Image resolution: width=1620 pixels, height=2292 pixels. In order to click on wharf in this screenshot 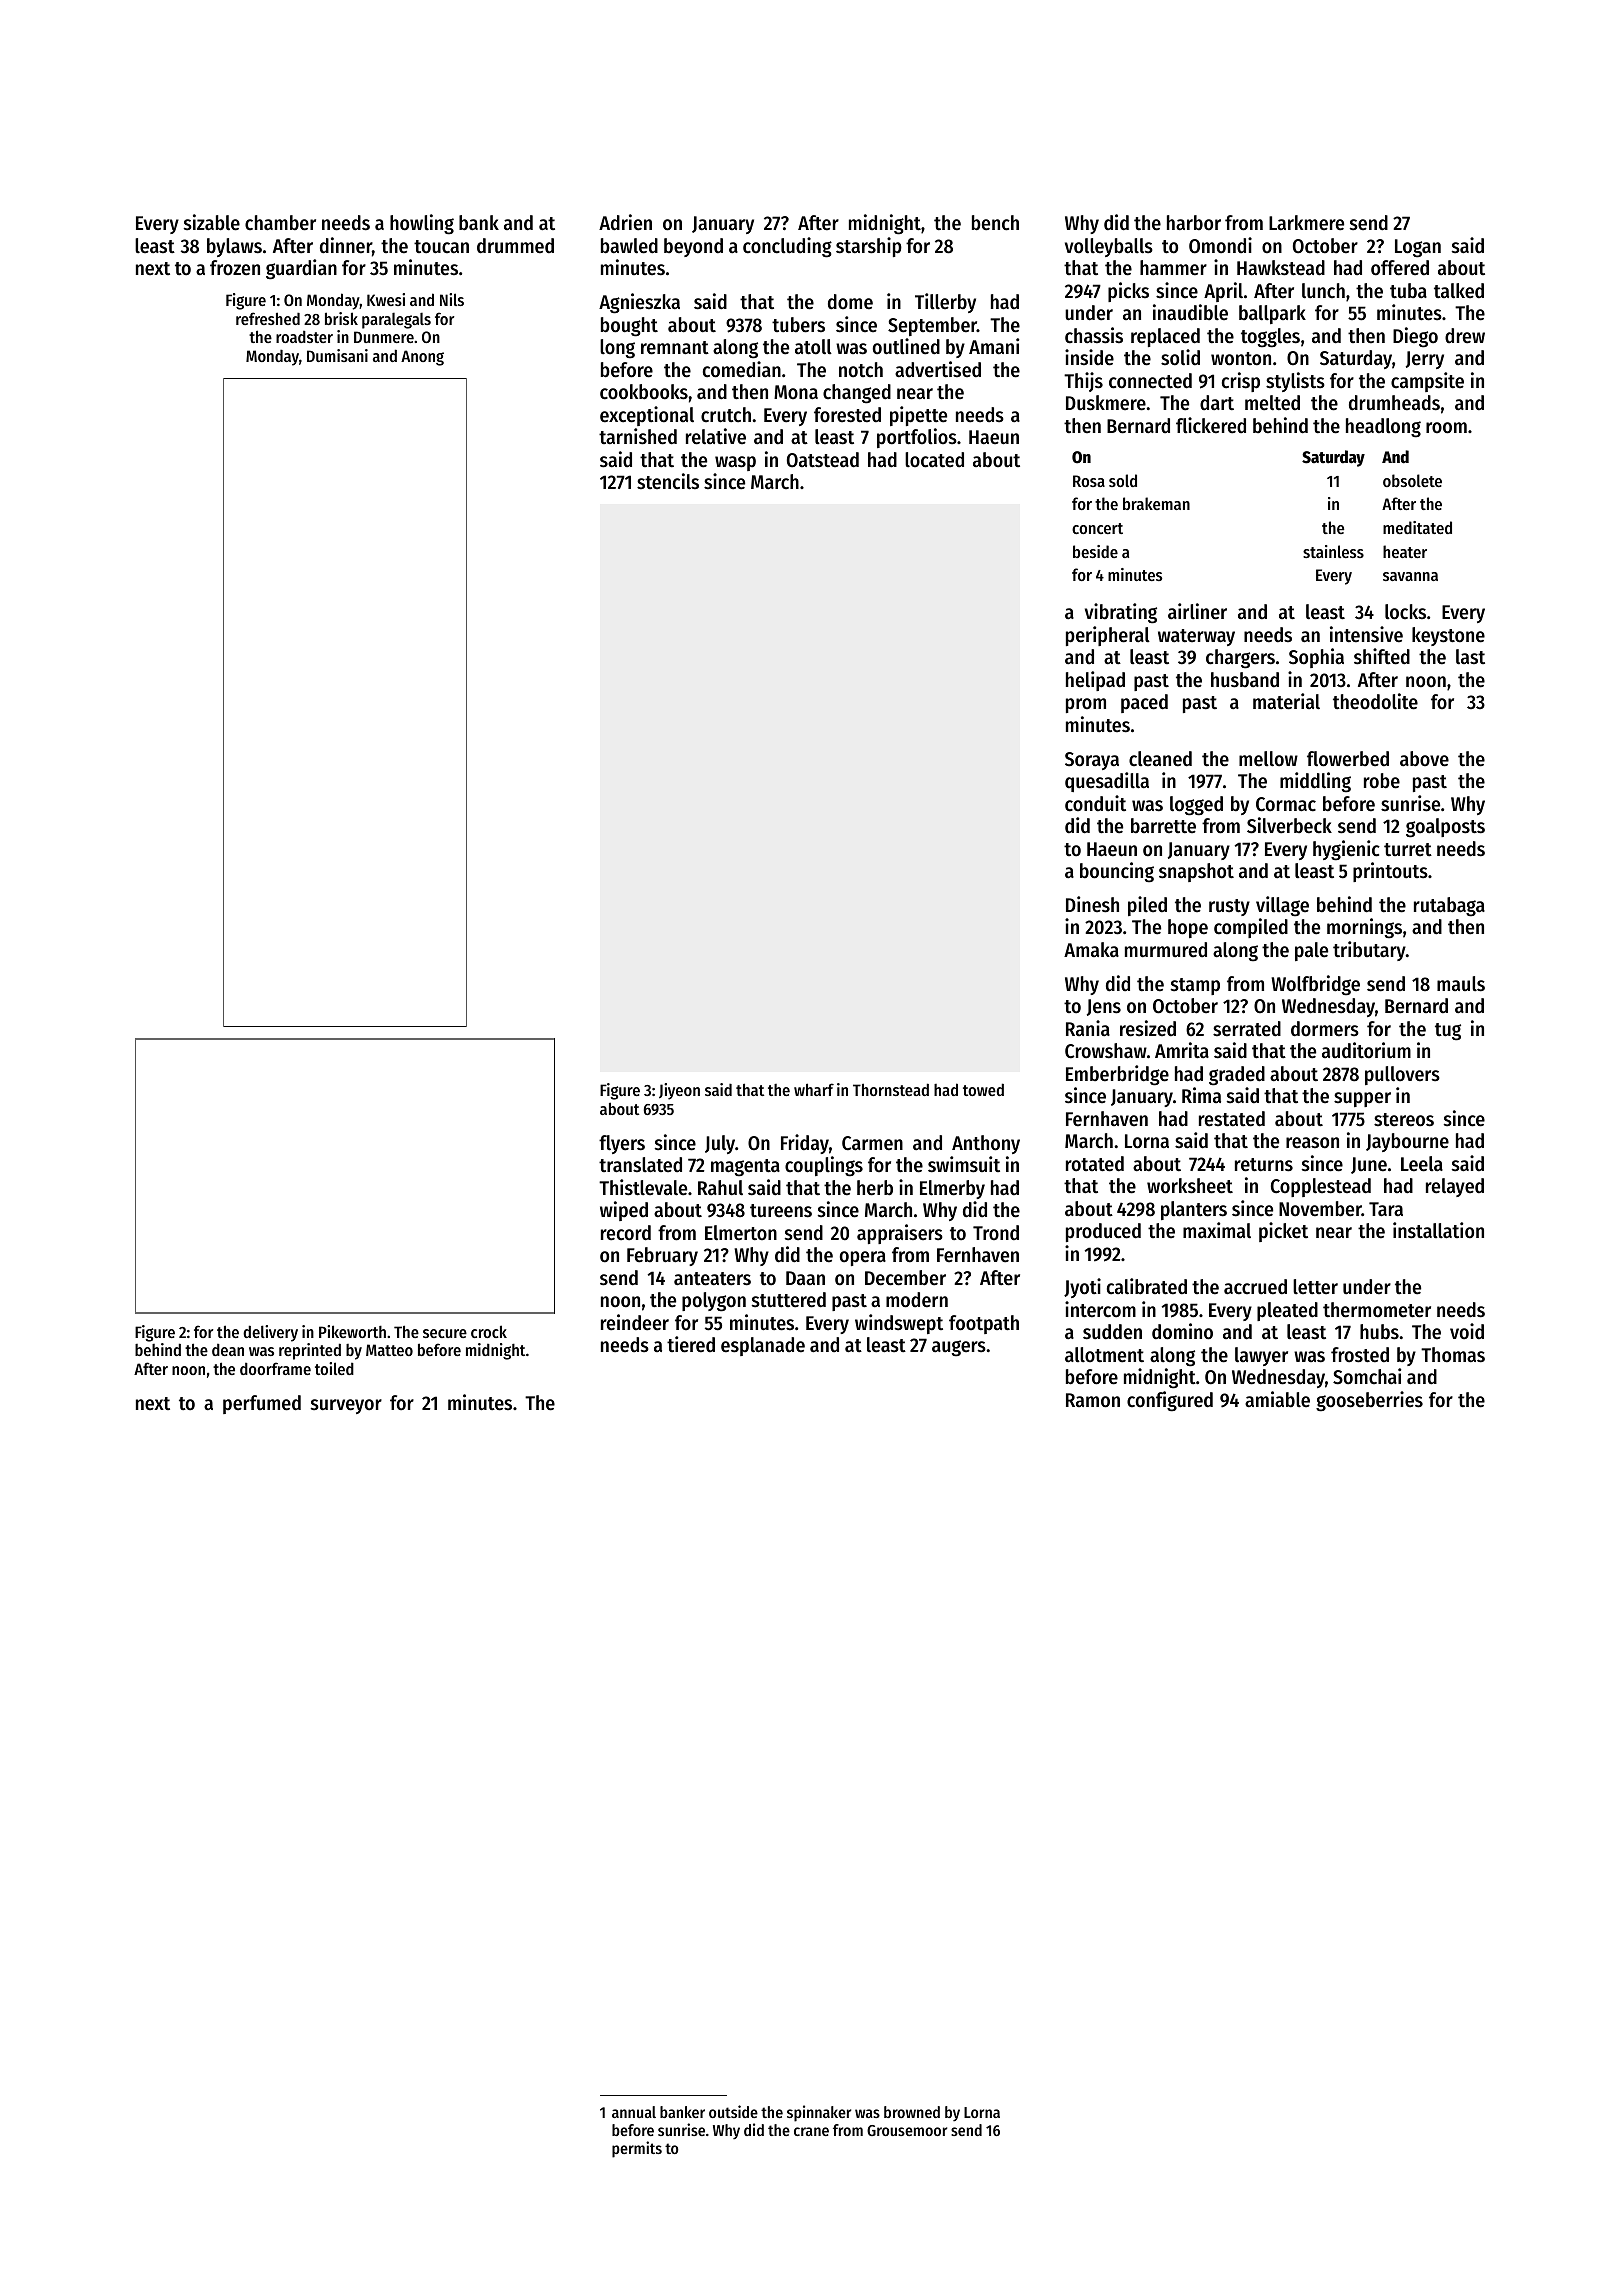, I will do `click(814, 1089)`.
